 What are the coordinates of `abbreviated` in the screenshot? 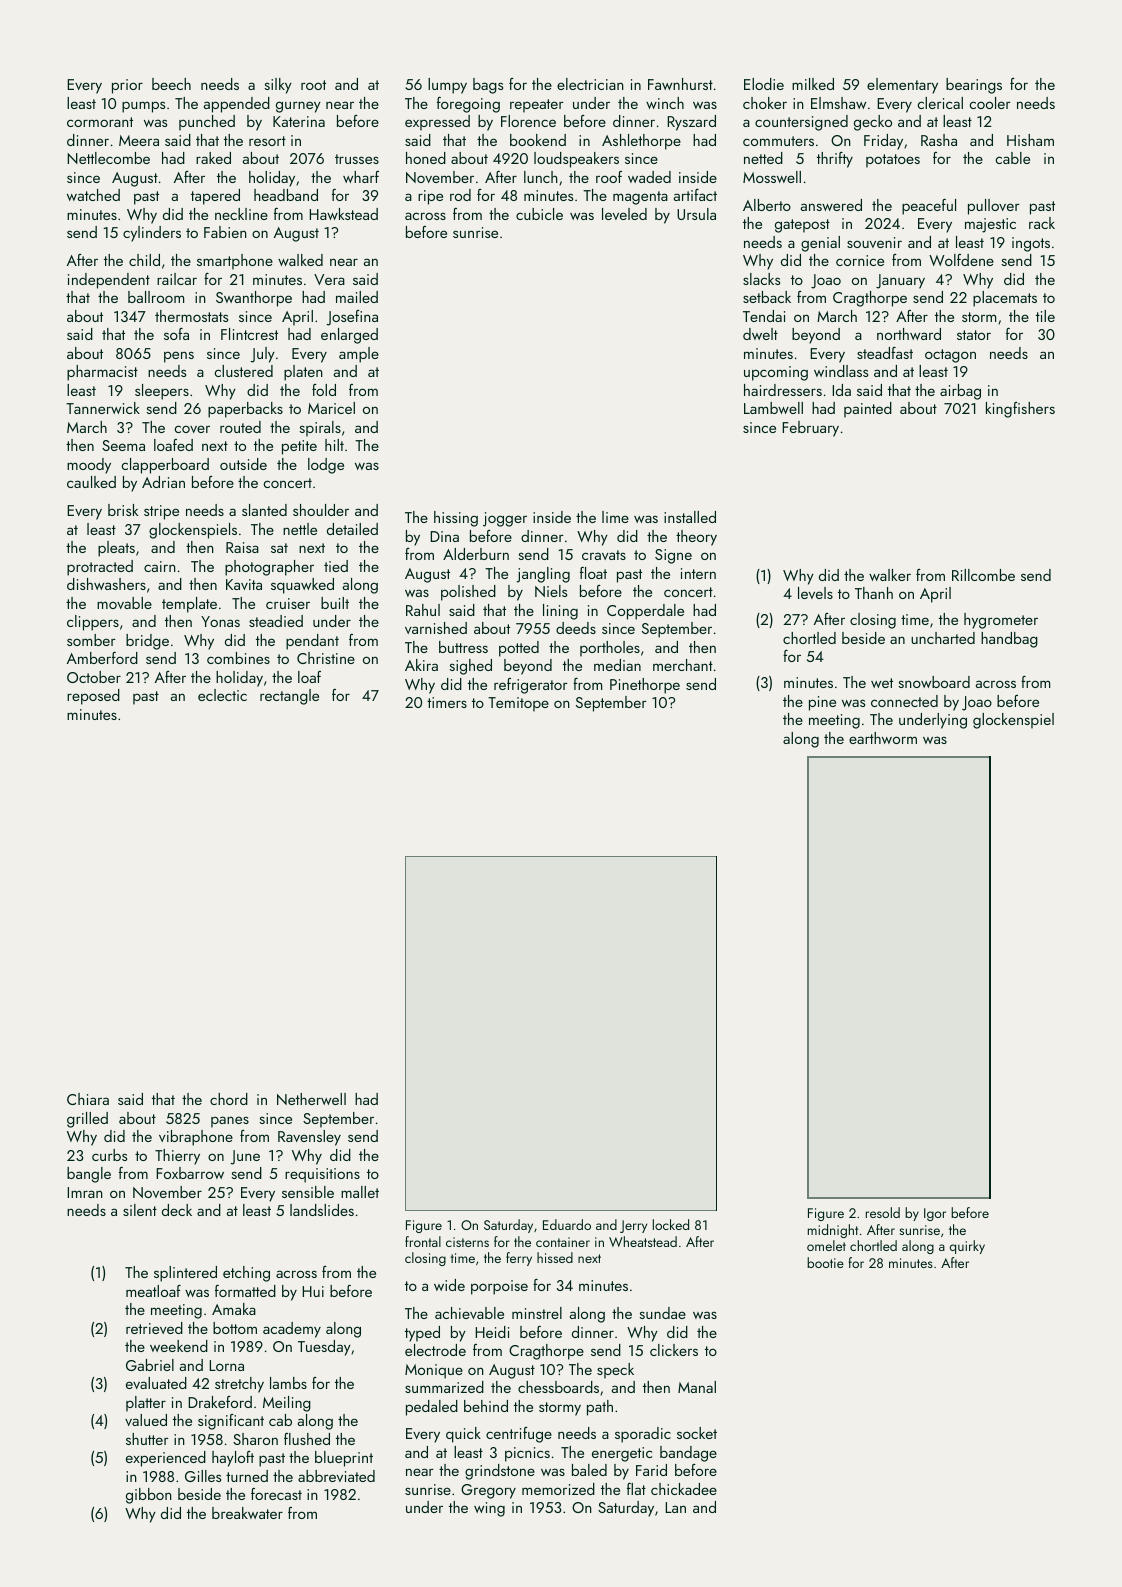 It's located at (336, 1476).
